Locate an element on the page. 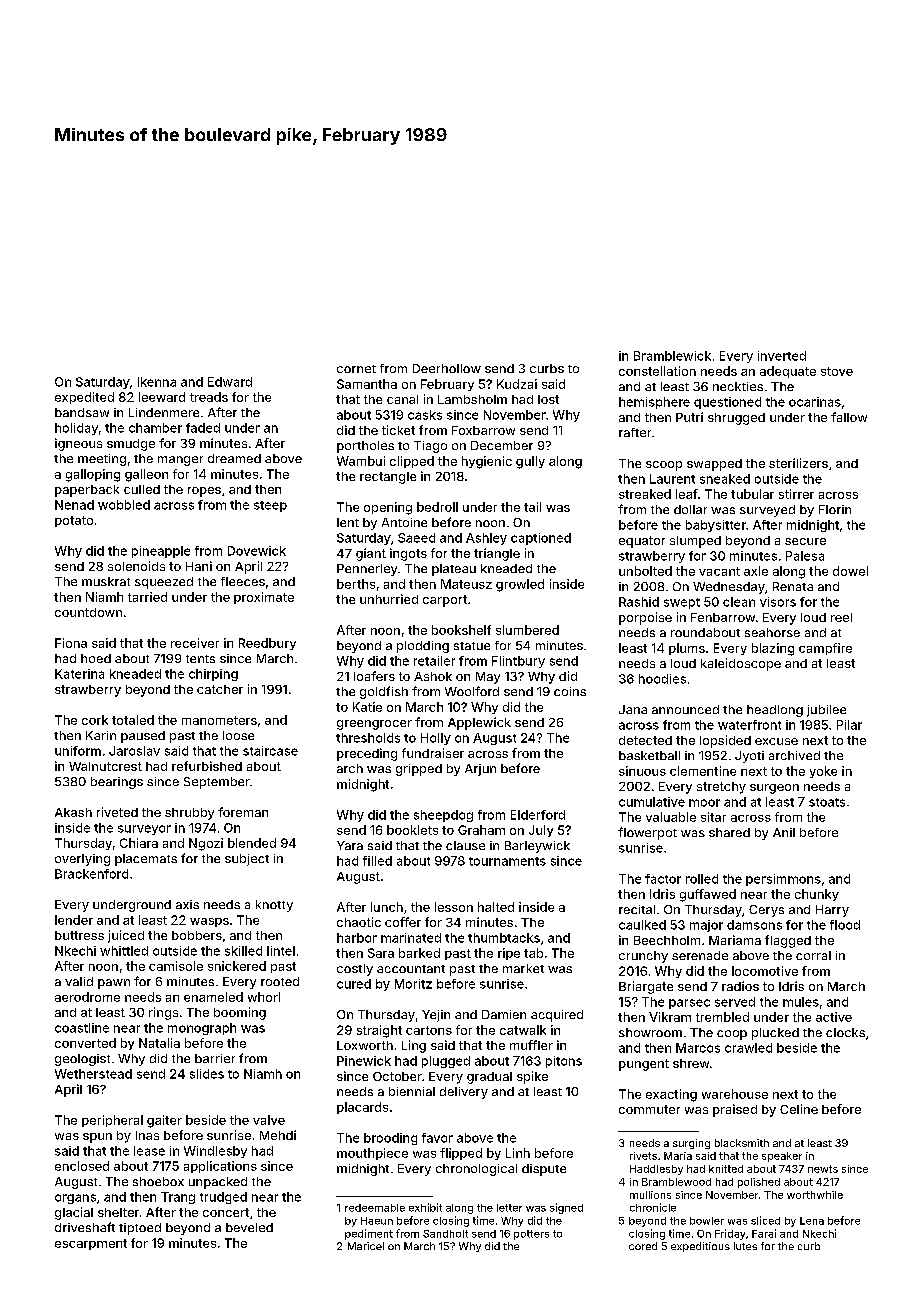 The width and height of the document is (924, 1308). vacant is located at coordinates (719, 571).
